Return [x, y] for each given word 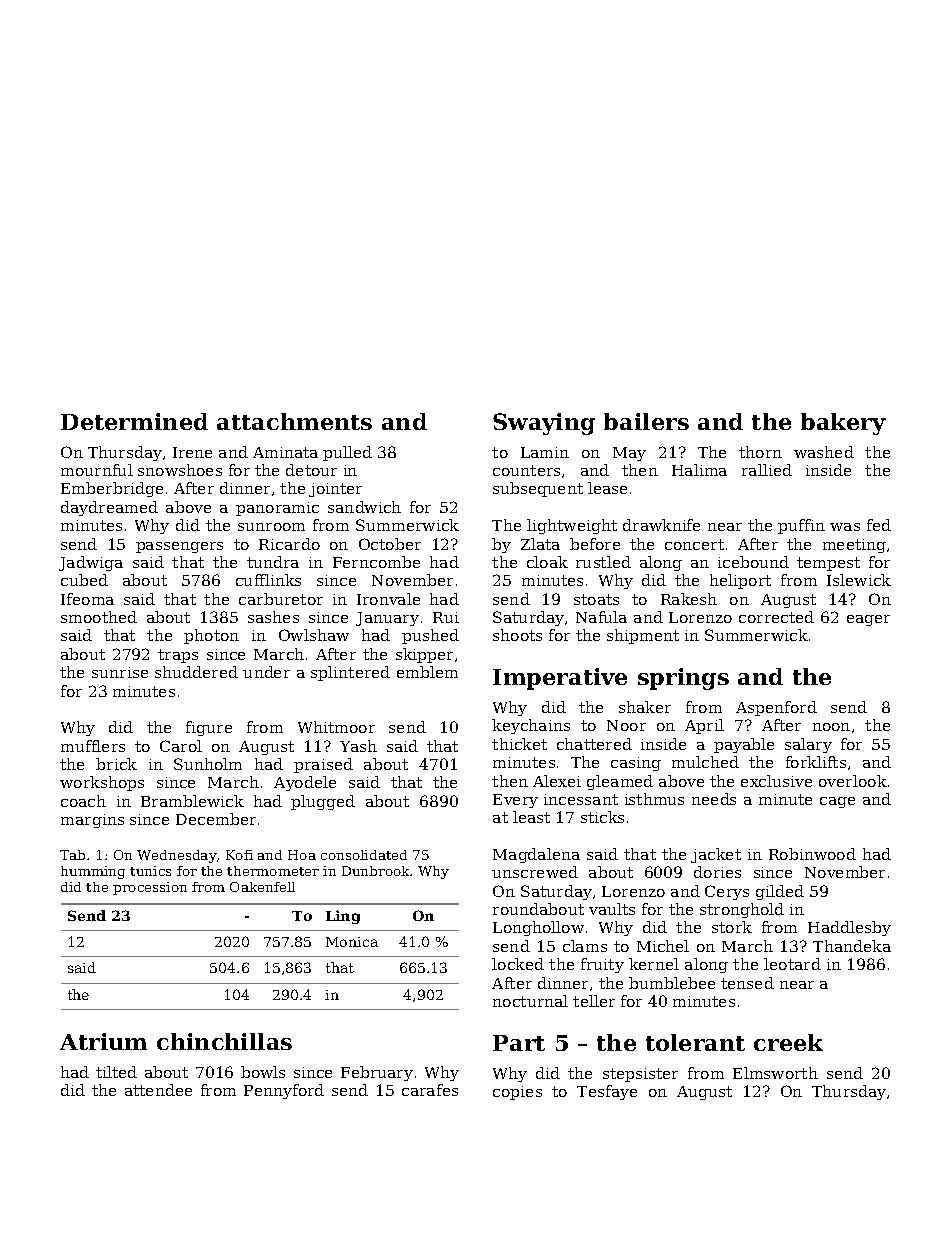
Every [515, 801]
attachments [294, 421]
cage [837, 802]
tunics [150, 871]
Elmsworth [775, 1073]
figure [209, 728]
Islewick [859, 580]
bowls [263, 1072]
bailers [646, 421]
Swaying [544, 424]
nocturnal [530, 1001]
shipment [643, 636]
